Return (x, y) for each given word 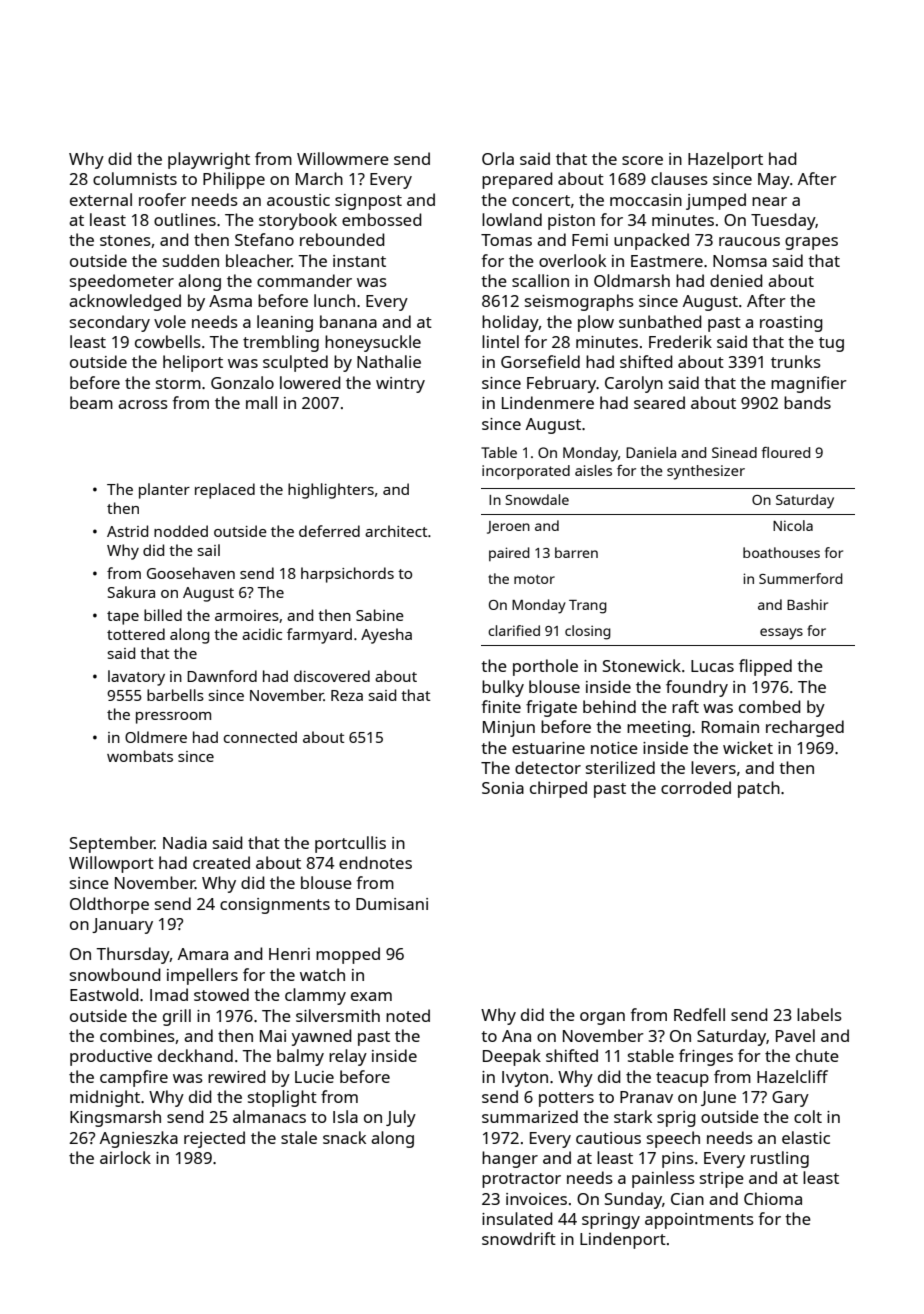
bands (807, 402)
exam (371, 996)
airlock (125, 1157)
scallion (540, 280)
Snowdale (537, 499)
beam (91, 402)
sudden (191, 260)
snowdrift (519, 1238)
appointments (699, 1221)
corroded (696, 787)
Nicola (793, 525)
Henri (289, 954)
